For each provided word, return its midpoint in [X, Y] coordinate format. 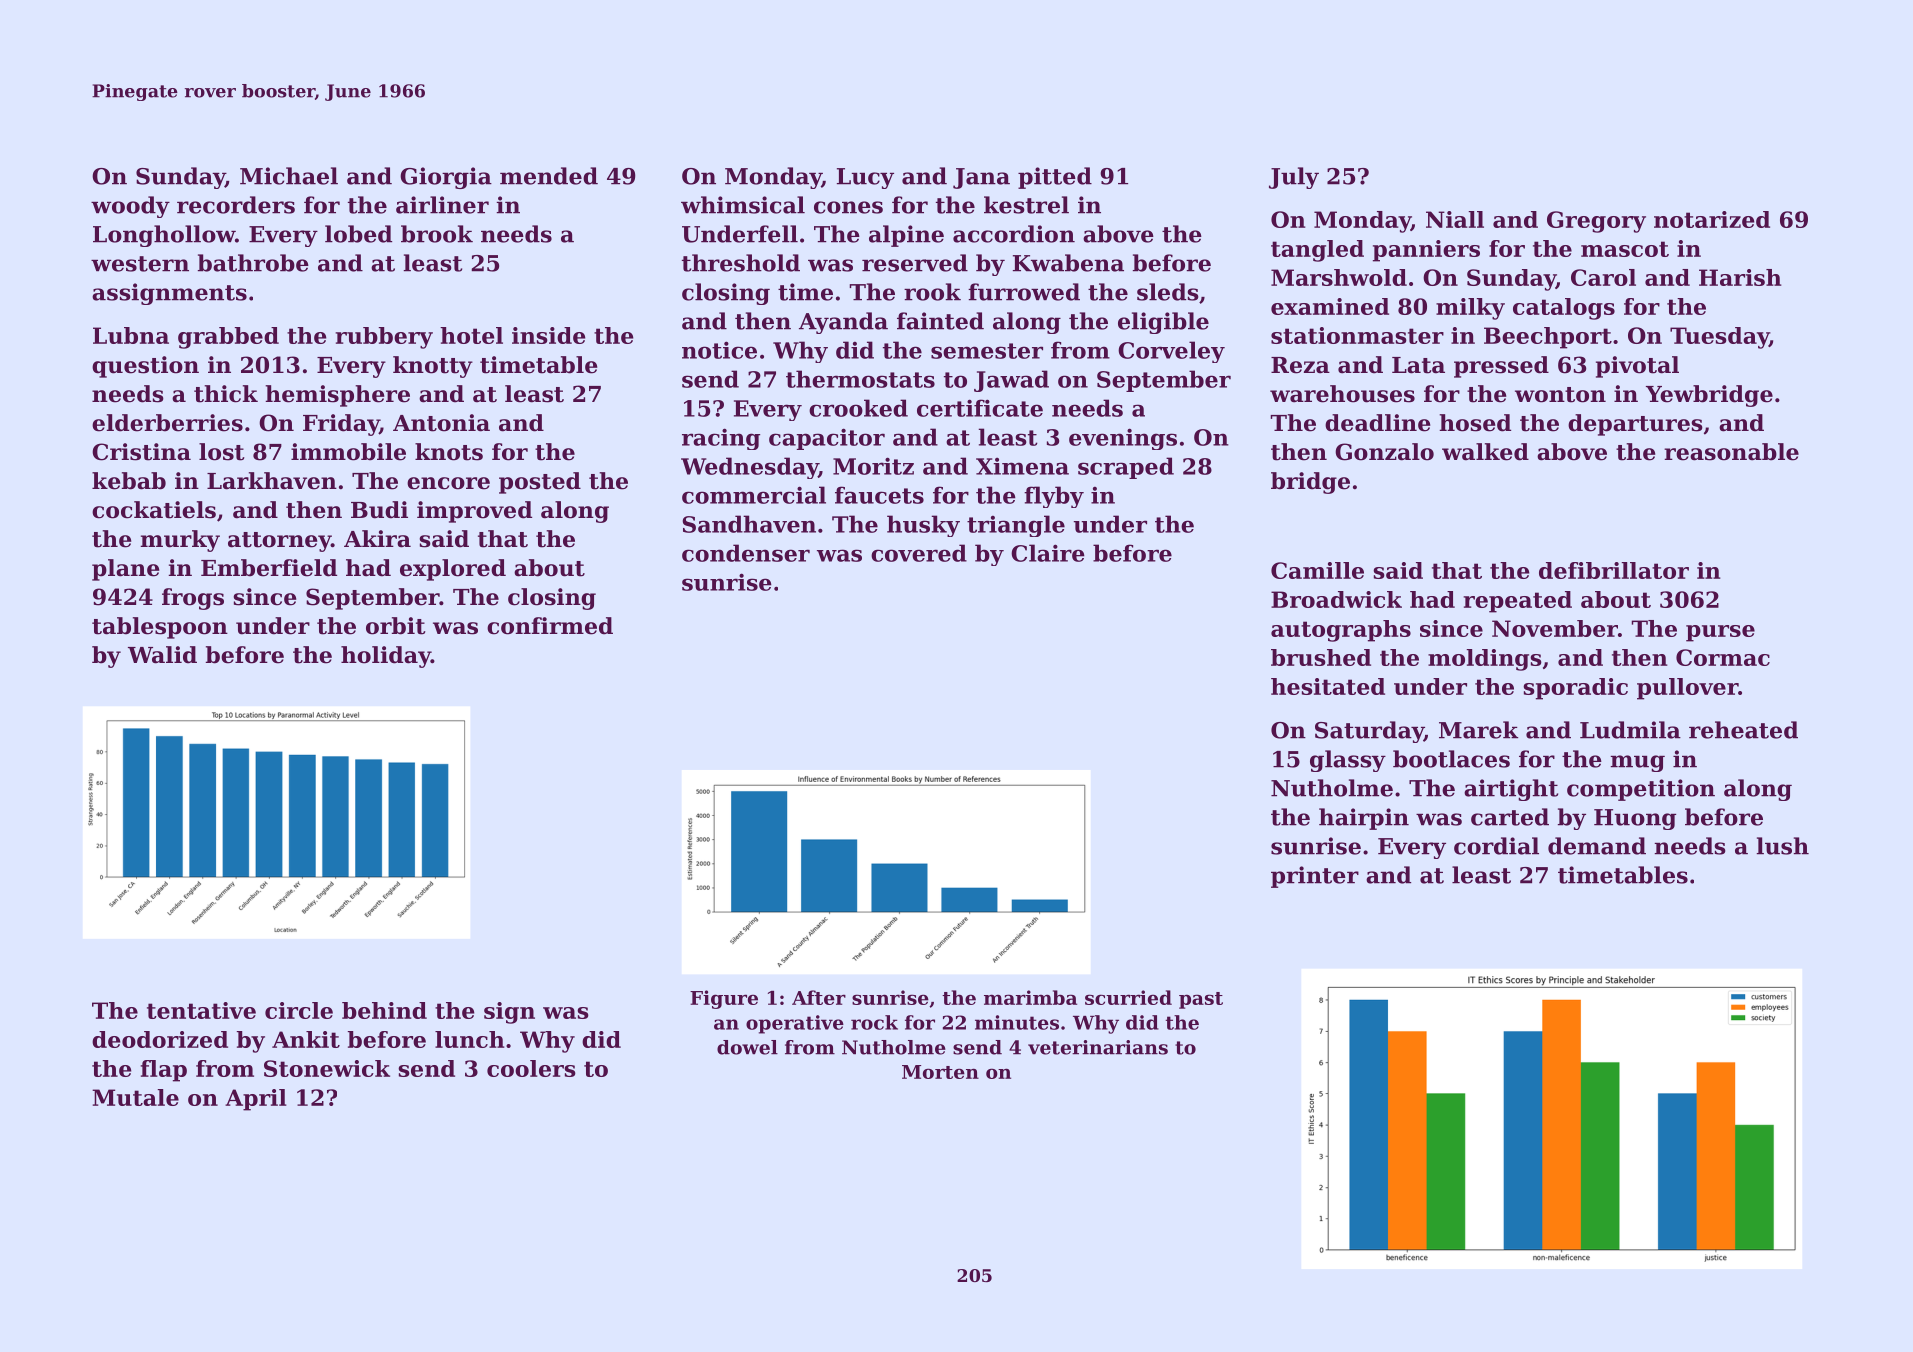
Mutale [135, 1097]
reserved [915, 263]
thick [226, 394]
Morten [940, 1072]
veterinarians [1098, 1047]
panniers [1426, 251]
